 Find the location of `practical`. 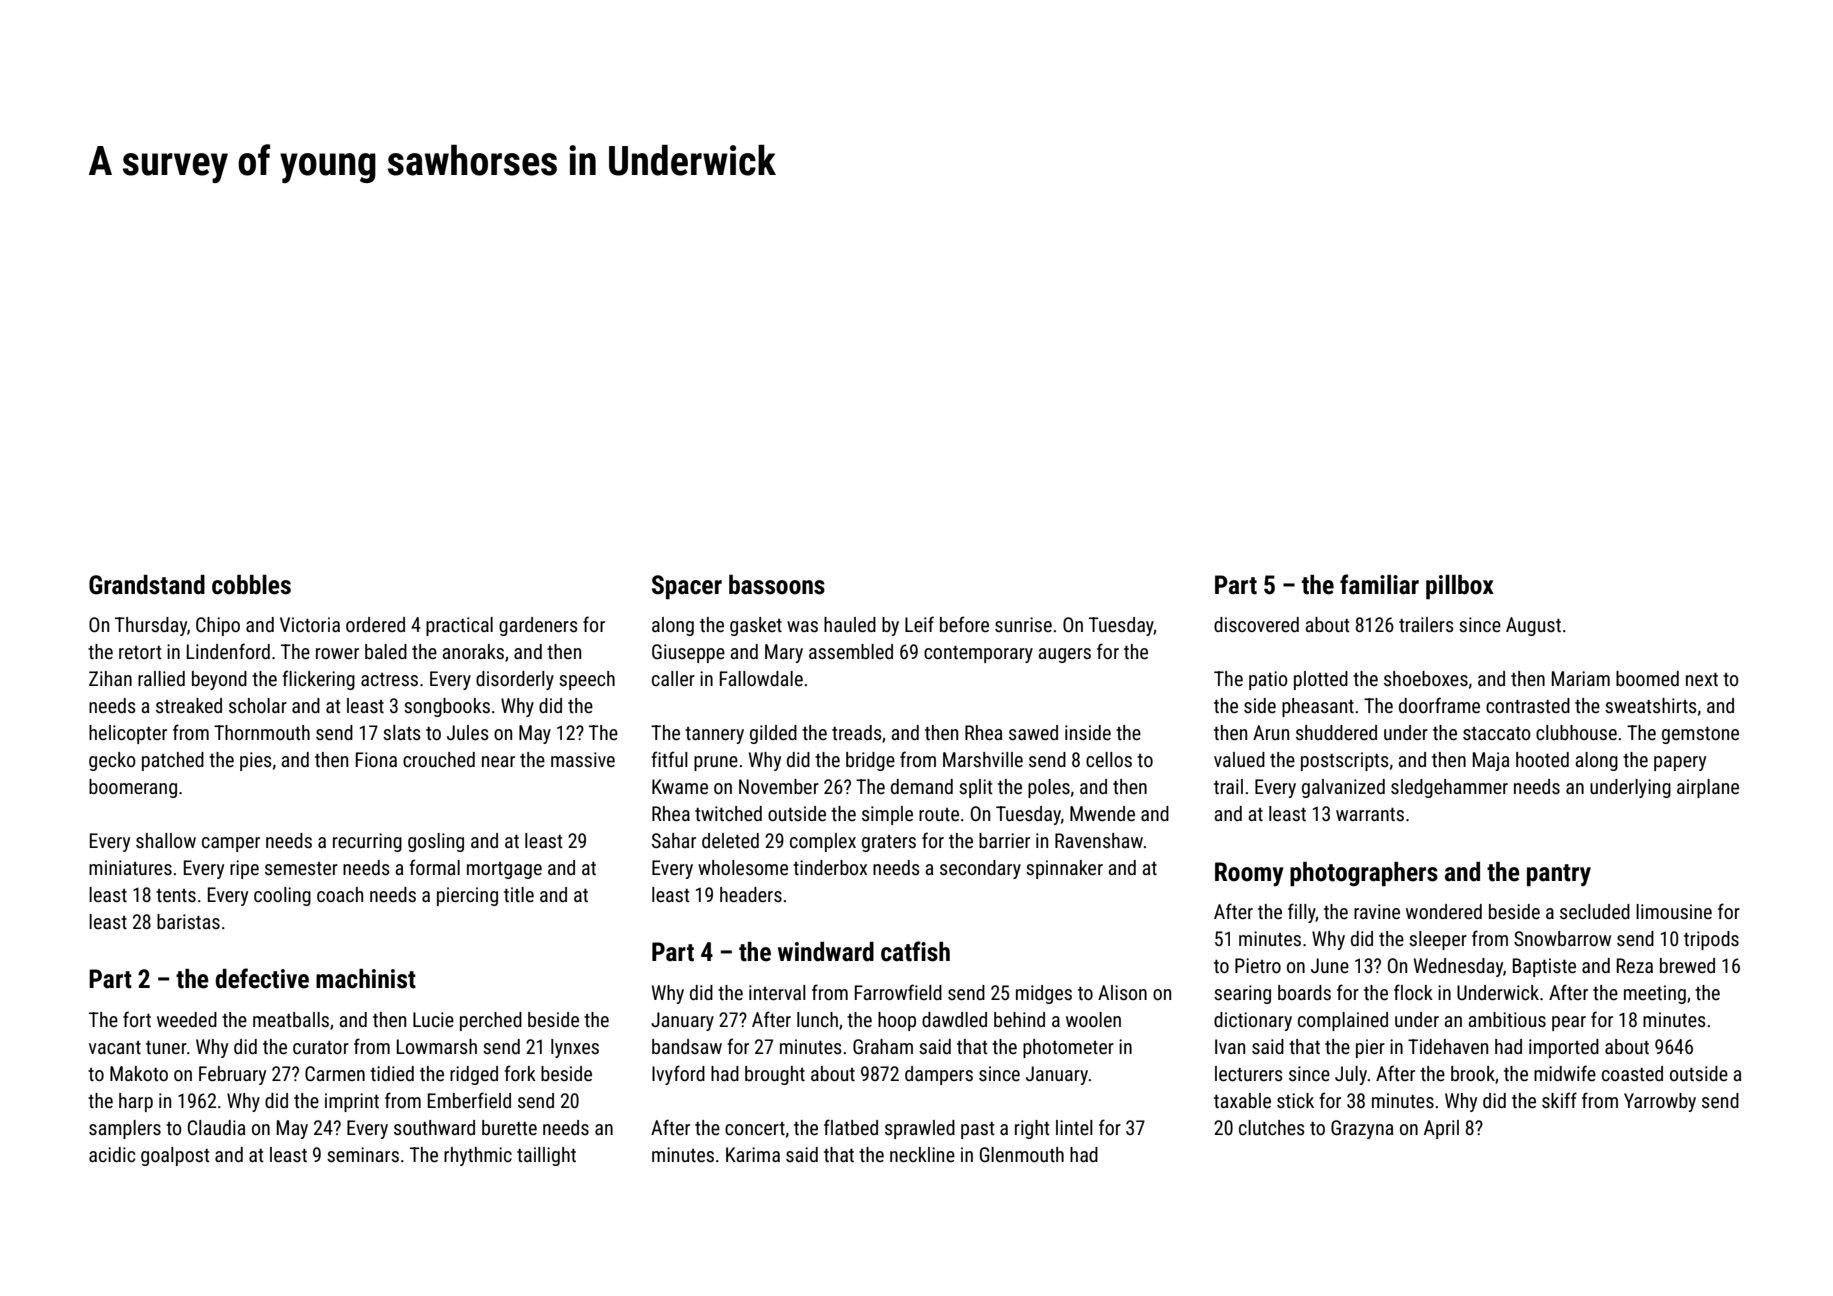

practical is located at coordinates (459, 626).
